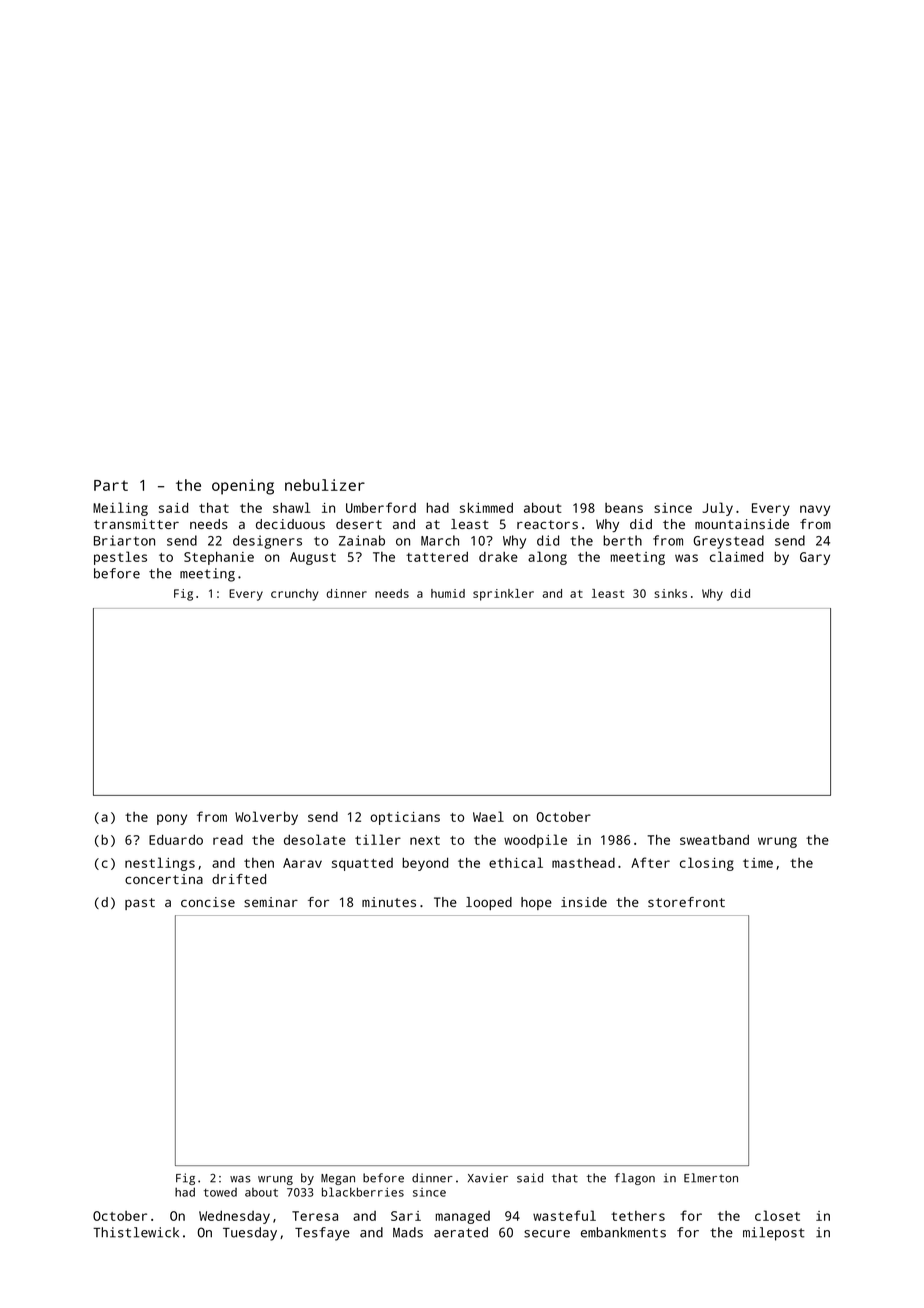 This screenshot has height=1308, width=924. What do you see at coordinates (120, 558) in the screenshot?
I see `pestles` at bounding box center [120, 558].
